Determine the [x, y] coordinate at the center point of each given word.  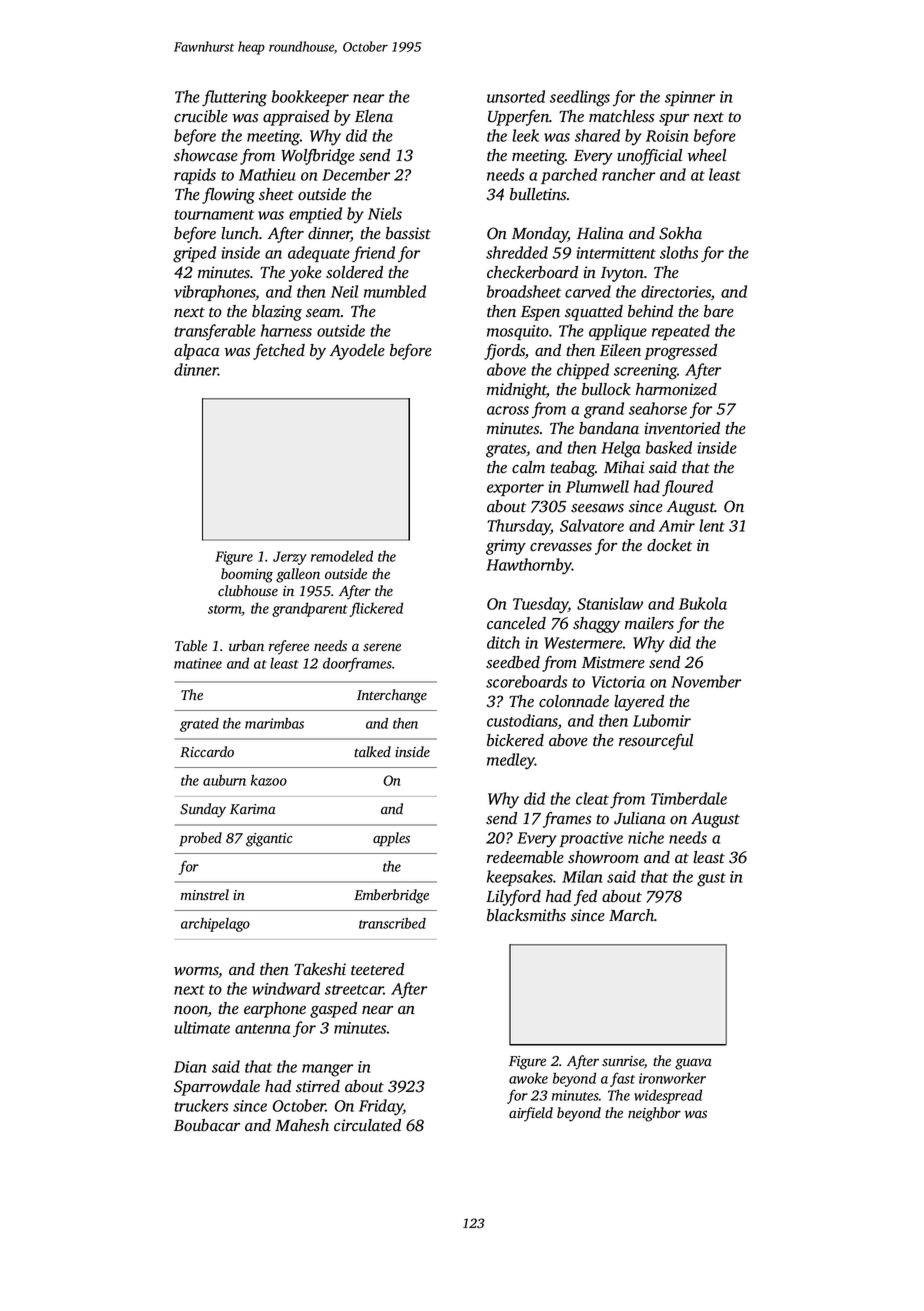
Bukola [703, 603]
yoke [305, 274]
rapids [195, 176]
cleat [592, 798]
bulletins [538, 194]
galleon [298, 575]
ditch [503, 642]
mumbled [395, 291]
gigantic [269, 840]
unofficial [649, 157]
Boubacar [207, 1125]
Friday [381, 1107]
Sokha [680, 233]
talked [372, 751]
